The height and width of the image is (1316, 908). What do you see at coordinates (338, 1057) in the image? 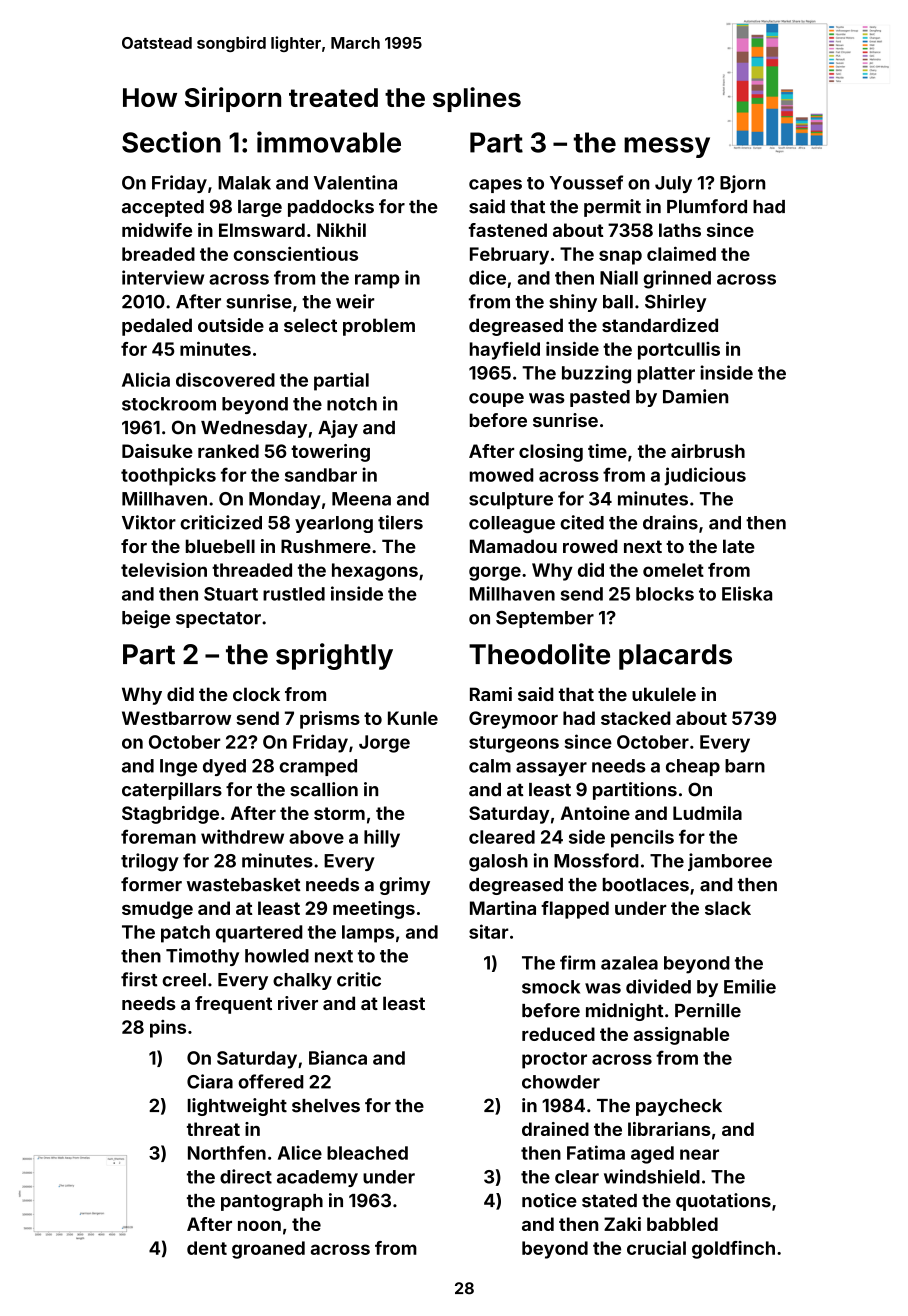
I see `Bianca` at bounding box center [338, 1057].
